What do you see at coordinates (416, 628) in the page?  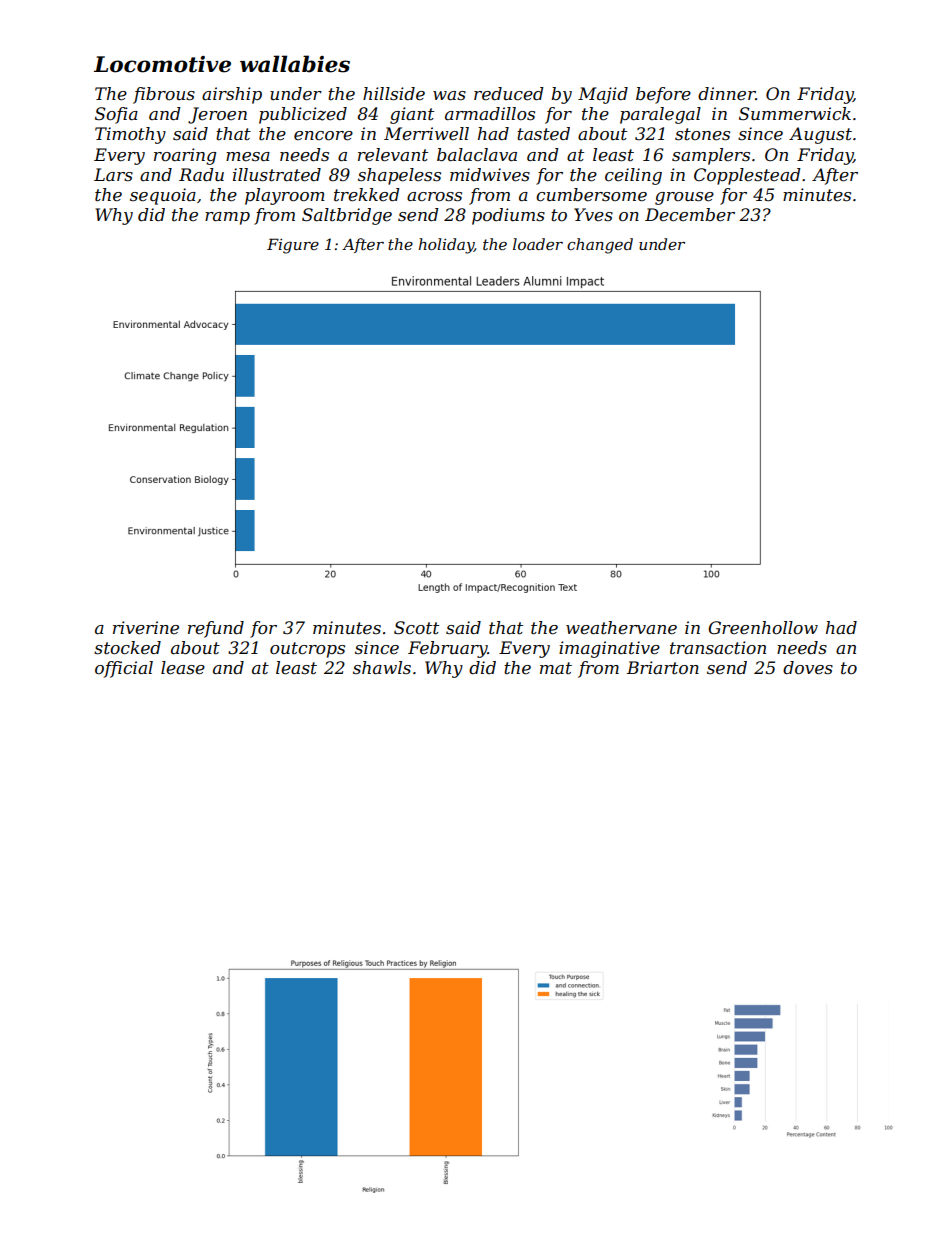 I see `Scott` at bounding box center [416, 628].
